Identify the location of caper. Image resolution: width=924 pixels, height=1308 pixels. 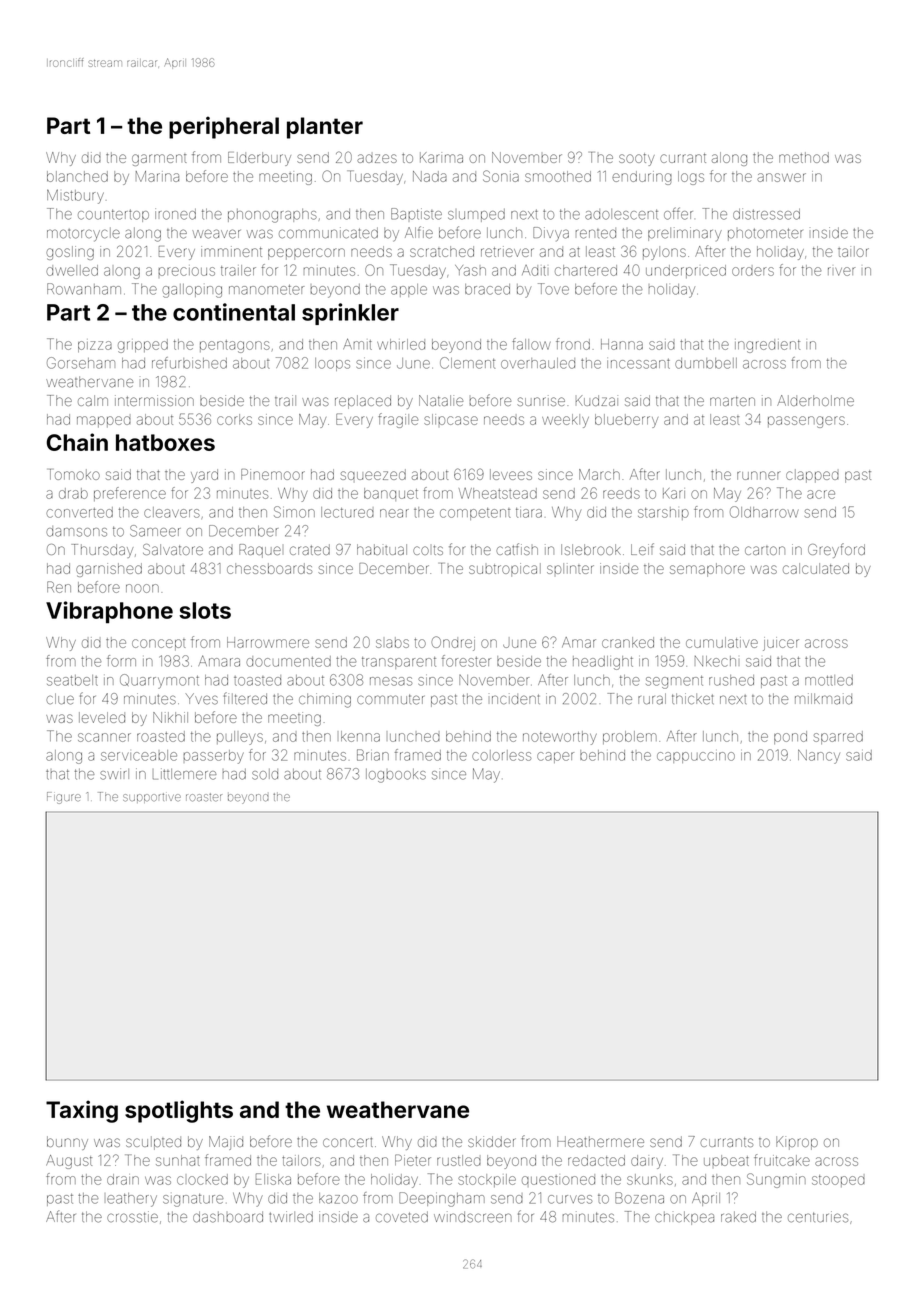
(555, 757).
